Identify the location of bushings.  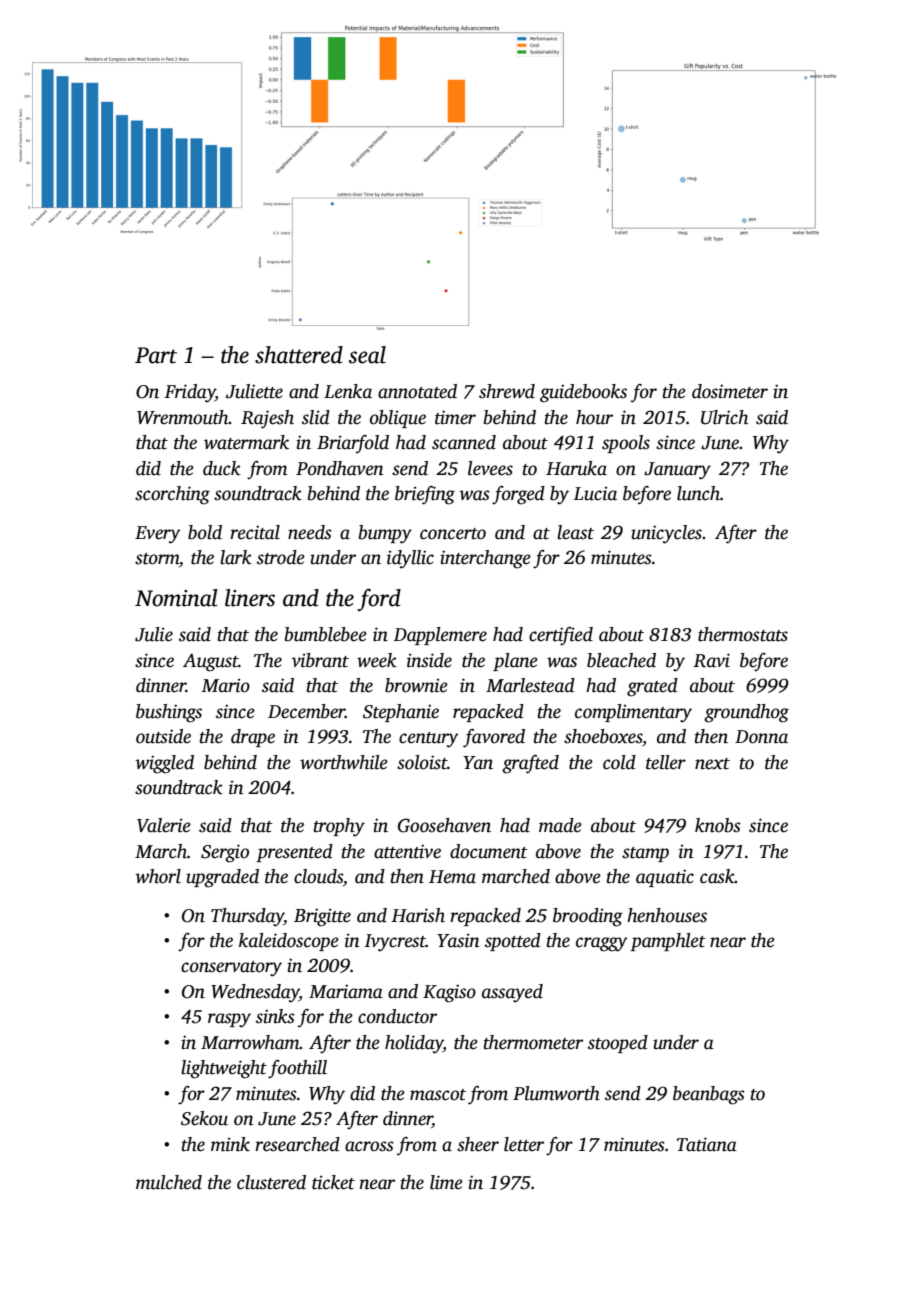
(169, 713).
